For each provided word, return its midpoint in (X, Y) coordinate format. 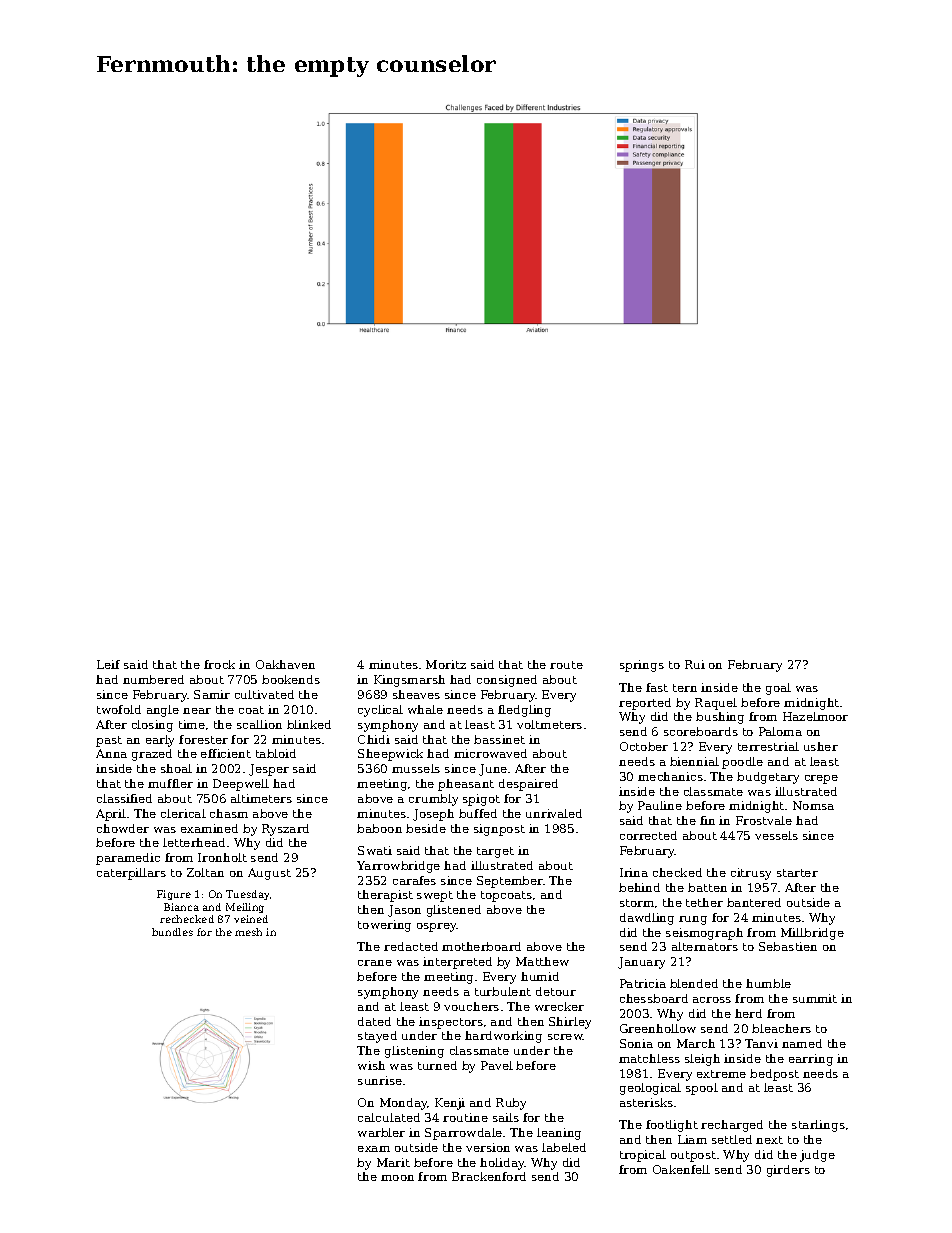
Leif (108, 664)
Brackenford (489, 1176)
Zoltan (205, 872)
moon (397, 1178)
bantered (754, 902)
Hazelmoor (815, 716)
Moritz (446, 664)
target (495, 852)
